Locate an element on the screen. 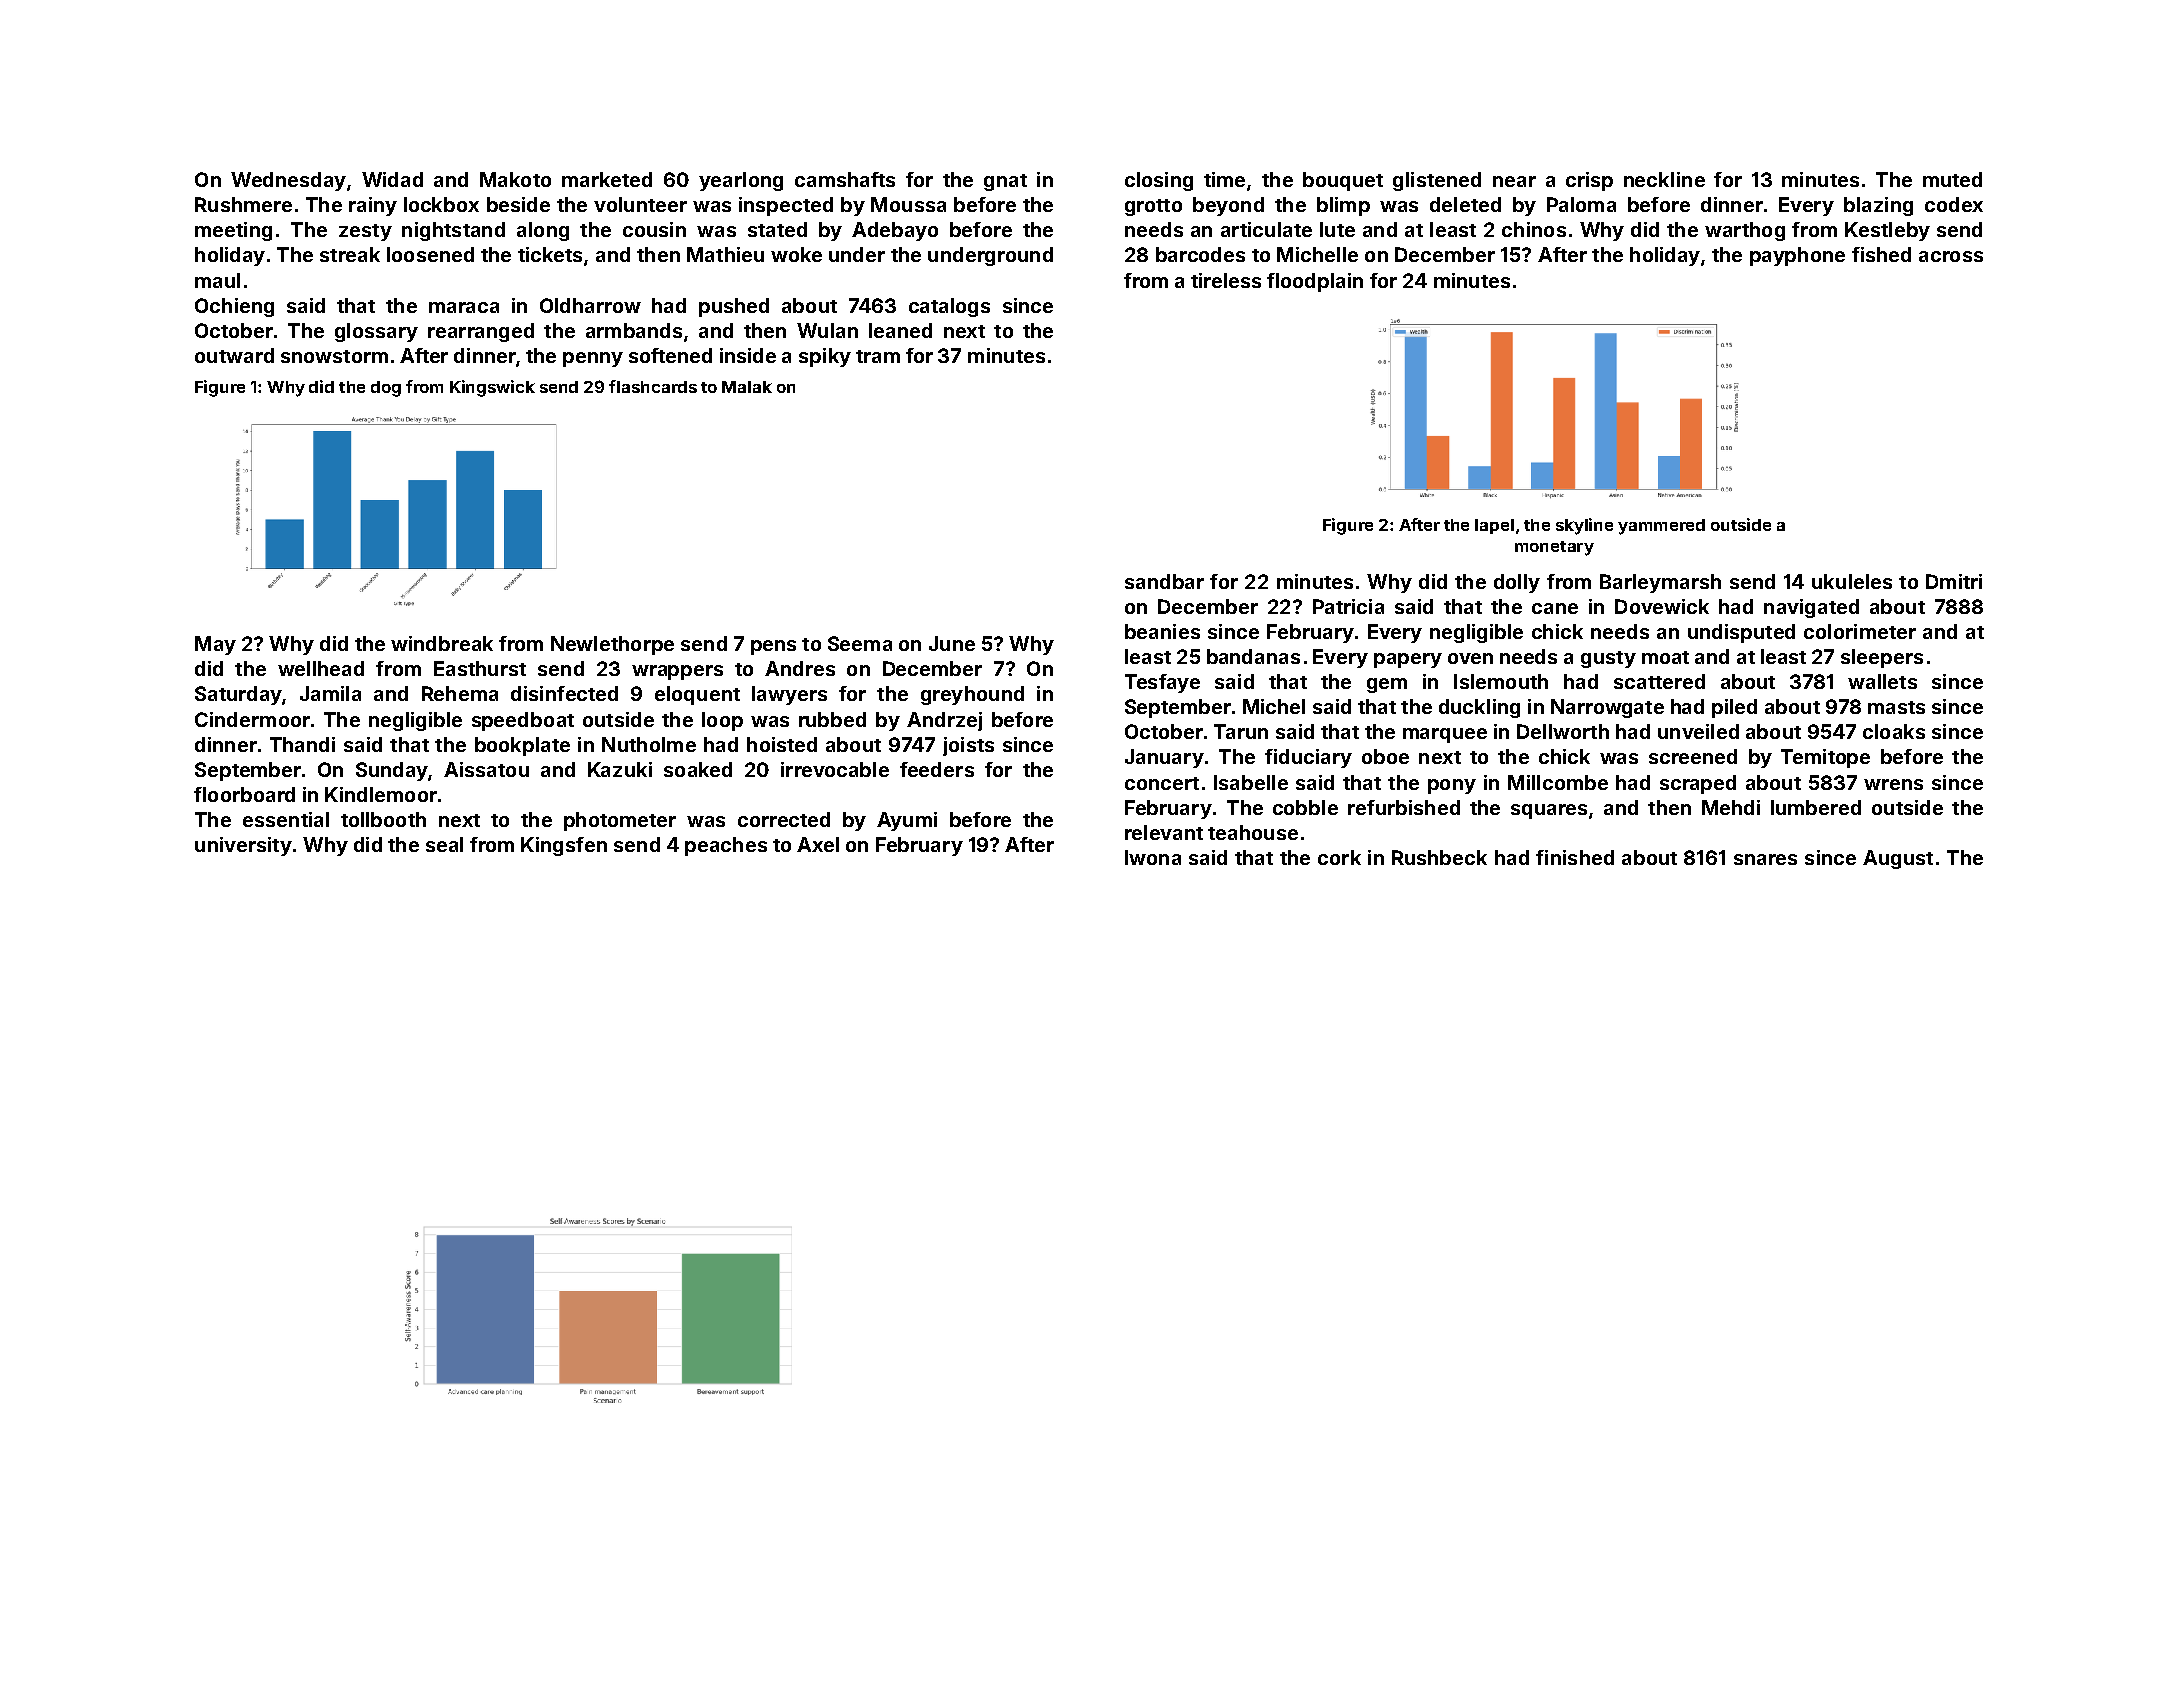  cloaks is located at coordinates (1894, 731).
